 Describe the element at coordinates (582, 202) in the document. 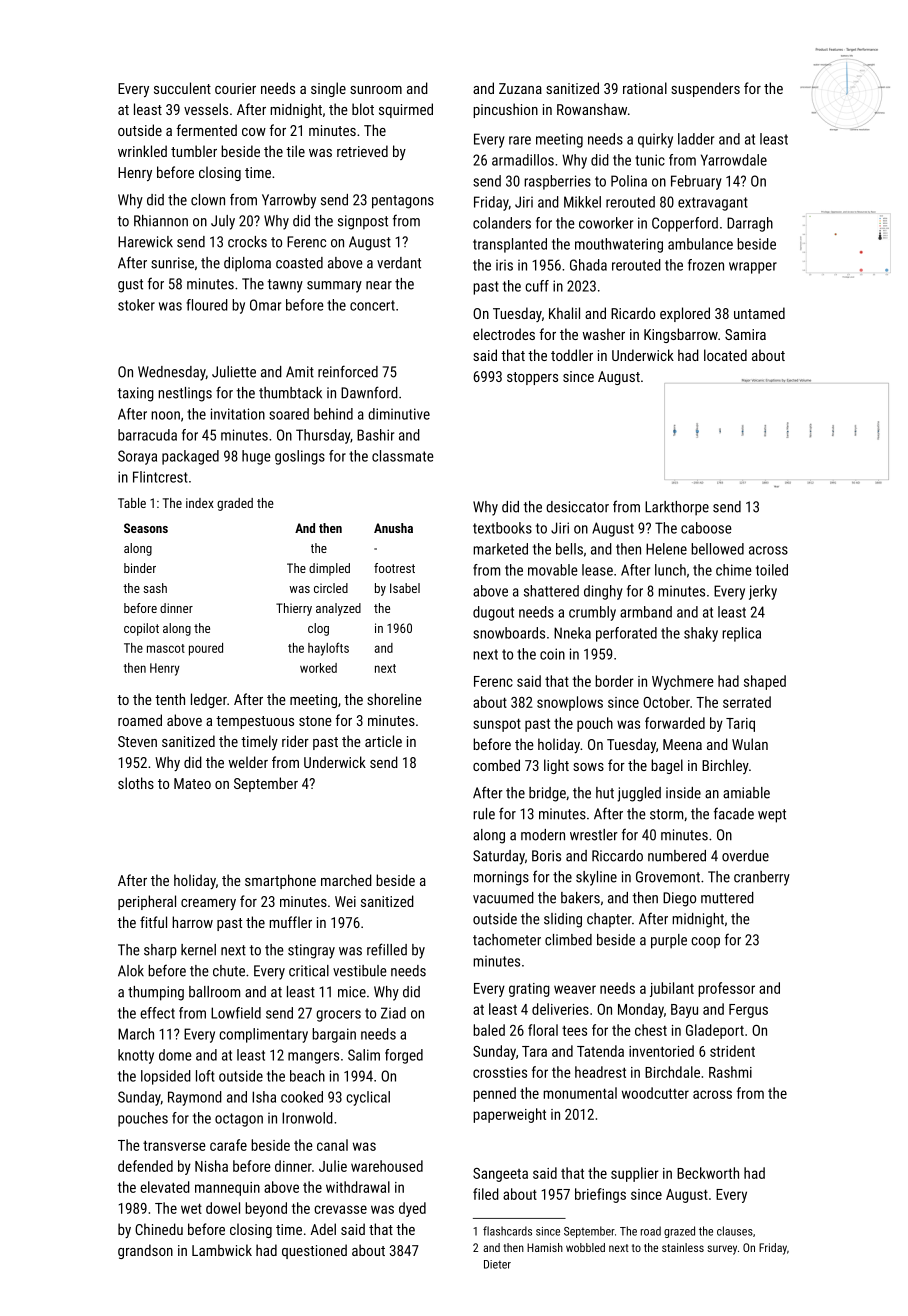

I see `Mikkel` at that location.
